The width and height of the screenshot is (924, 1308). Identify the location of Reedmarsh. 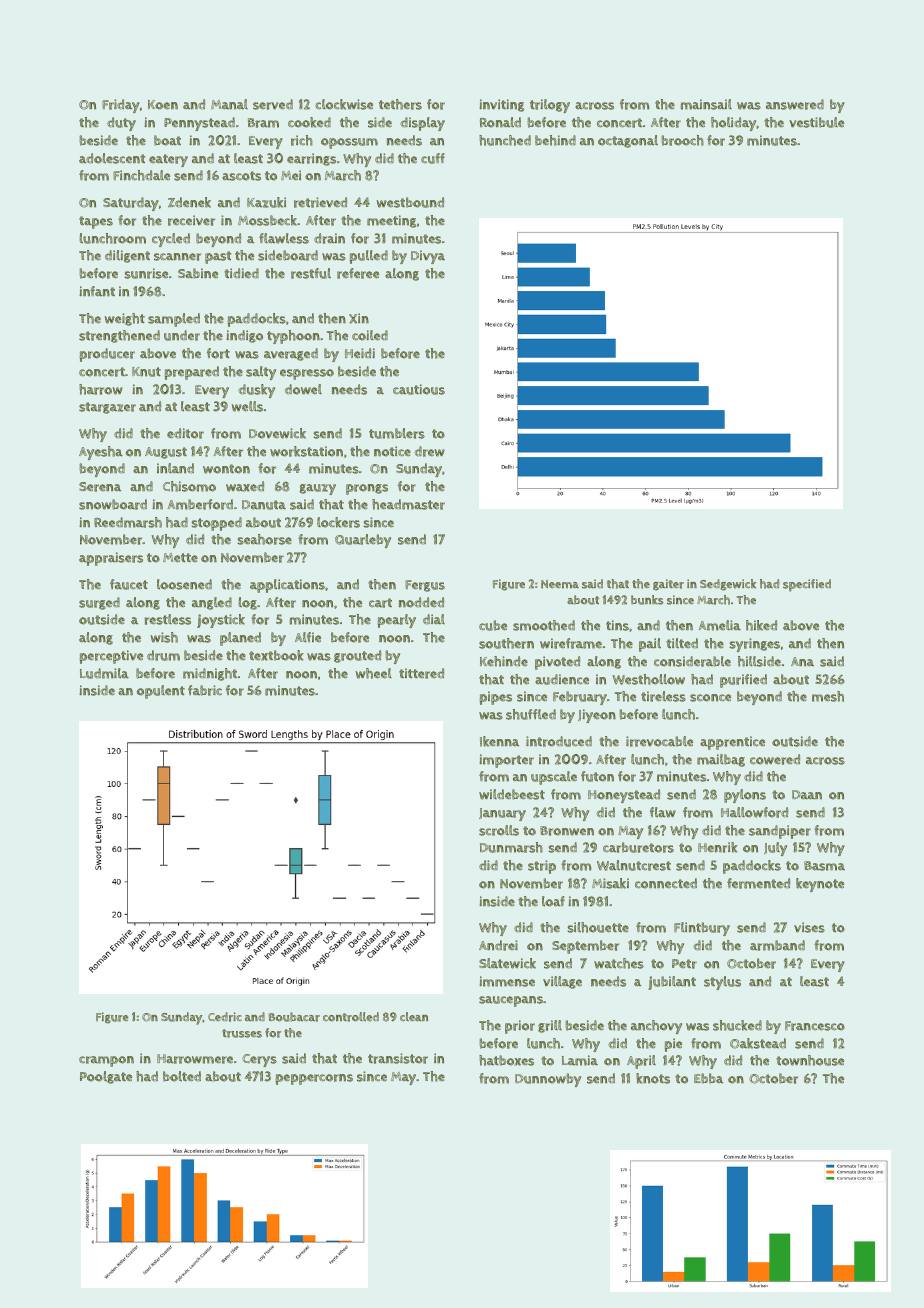
(128, 522).
